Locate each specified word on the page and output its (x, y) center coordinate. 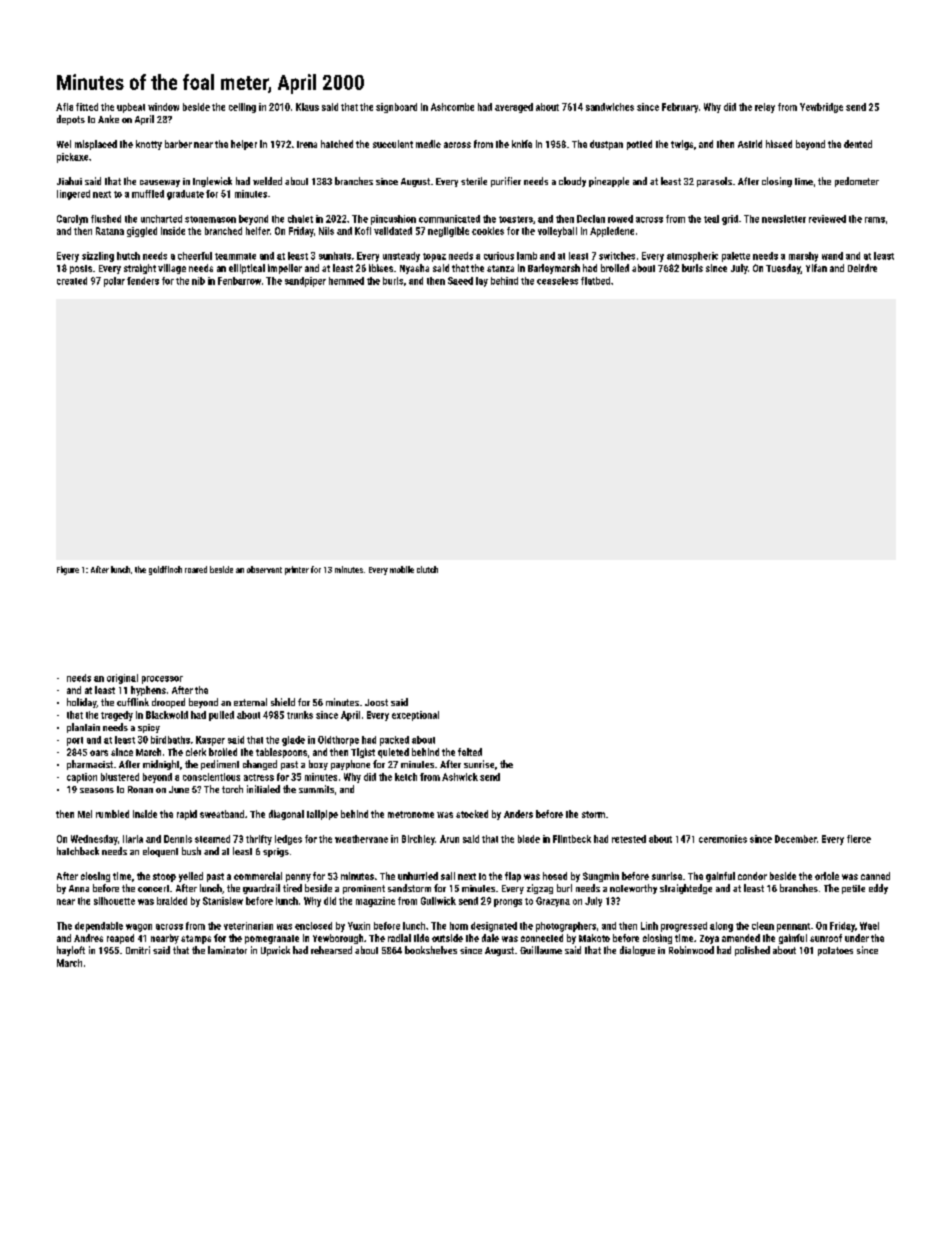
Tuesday (783, 269)
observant (264, 569)
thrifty (259, 840)
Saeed (460, 281)
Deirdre (862, 268)
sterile (474, 181)
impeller (285, 269)
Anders (518, 814)
